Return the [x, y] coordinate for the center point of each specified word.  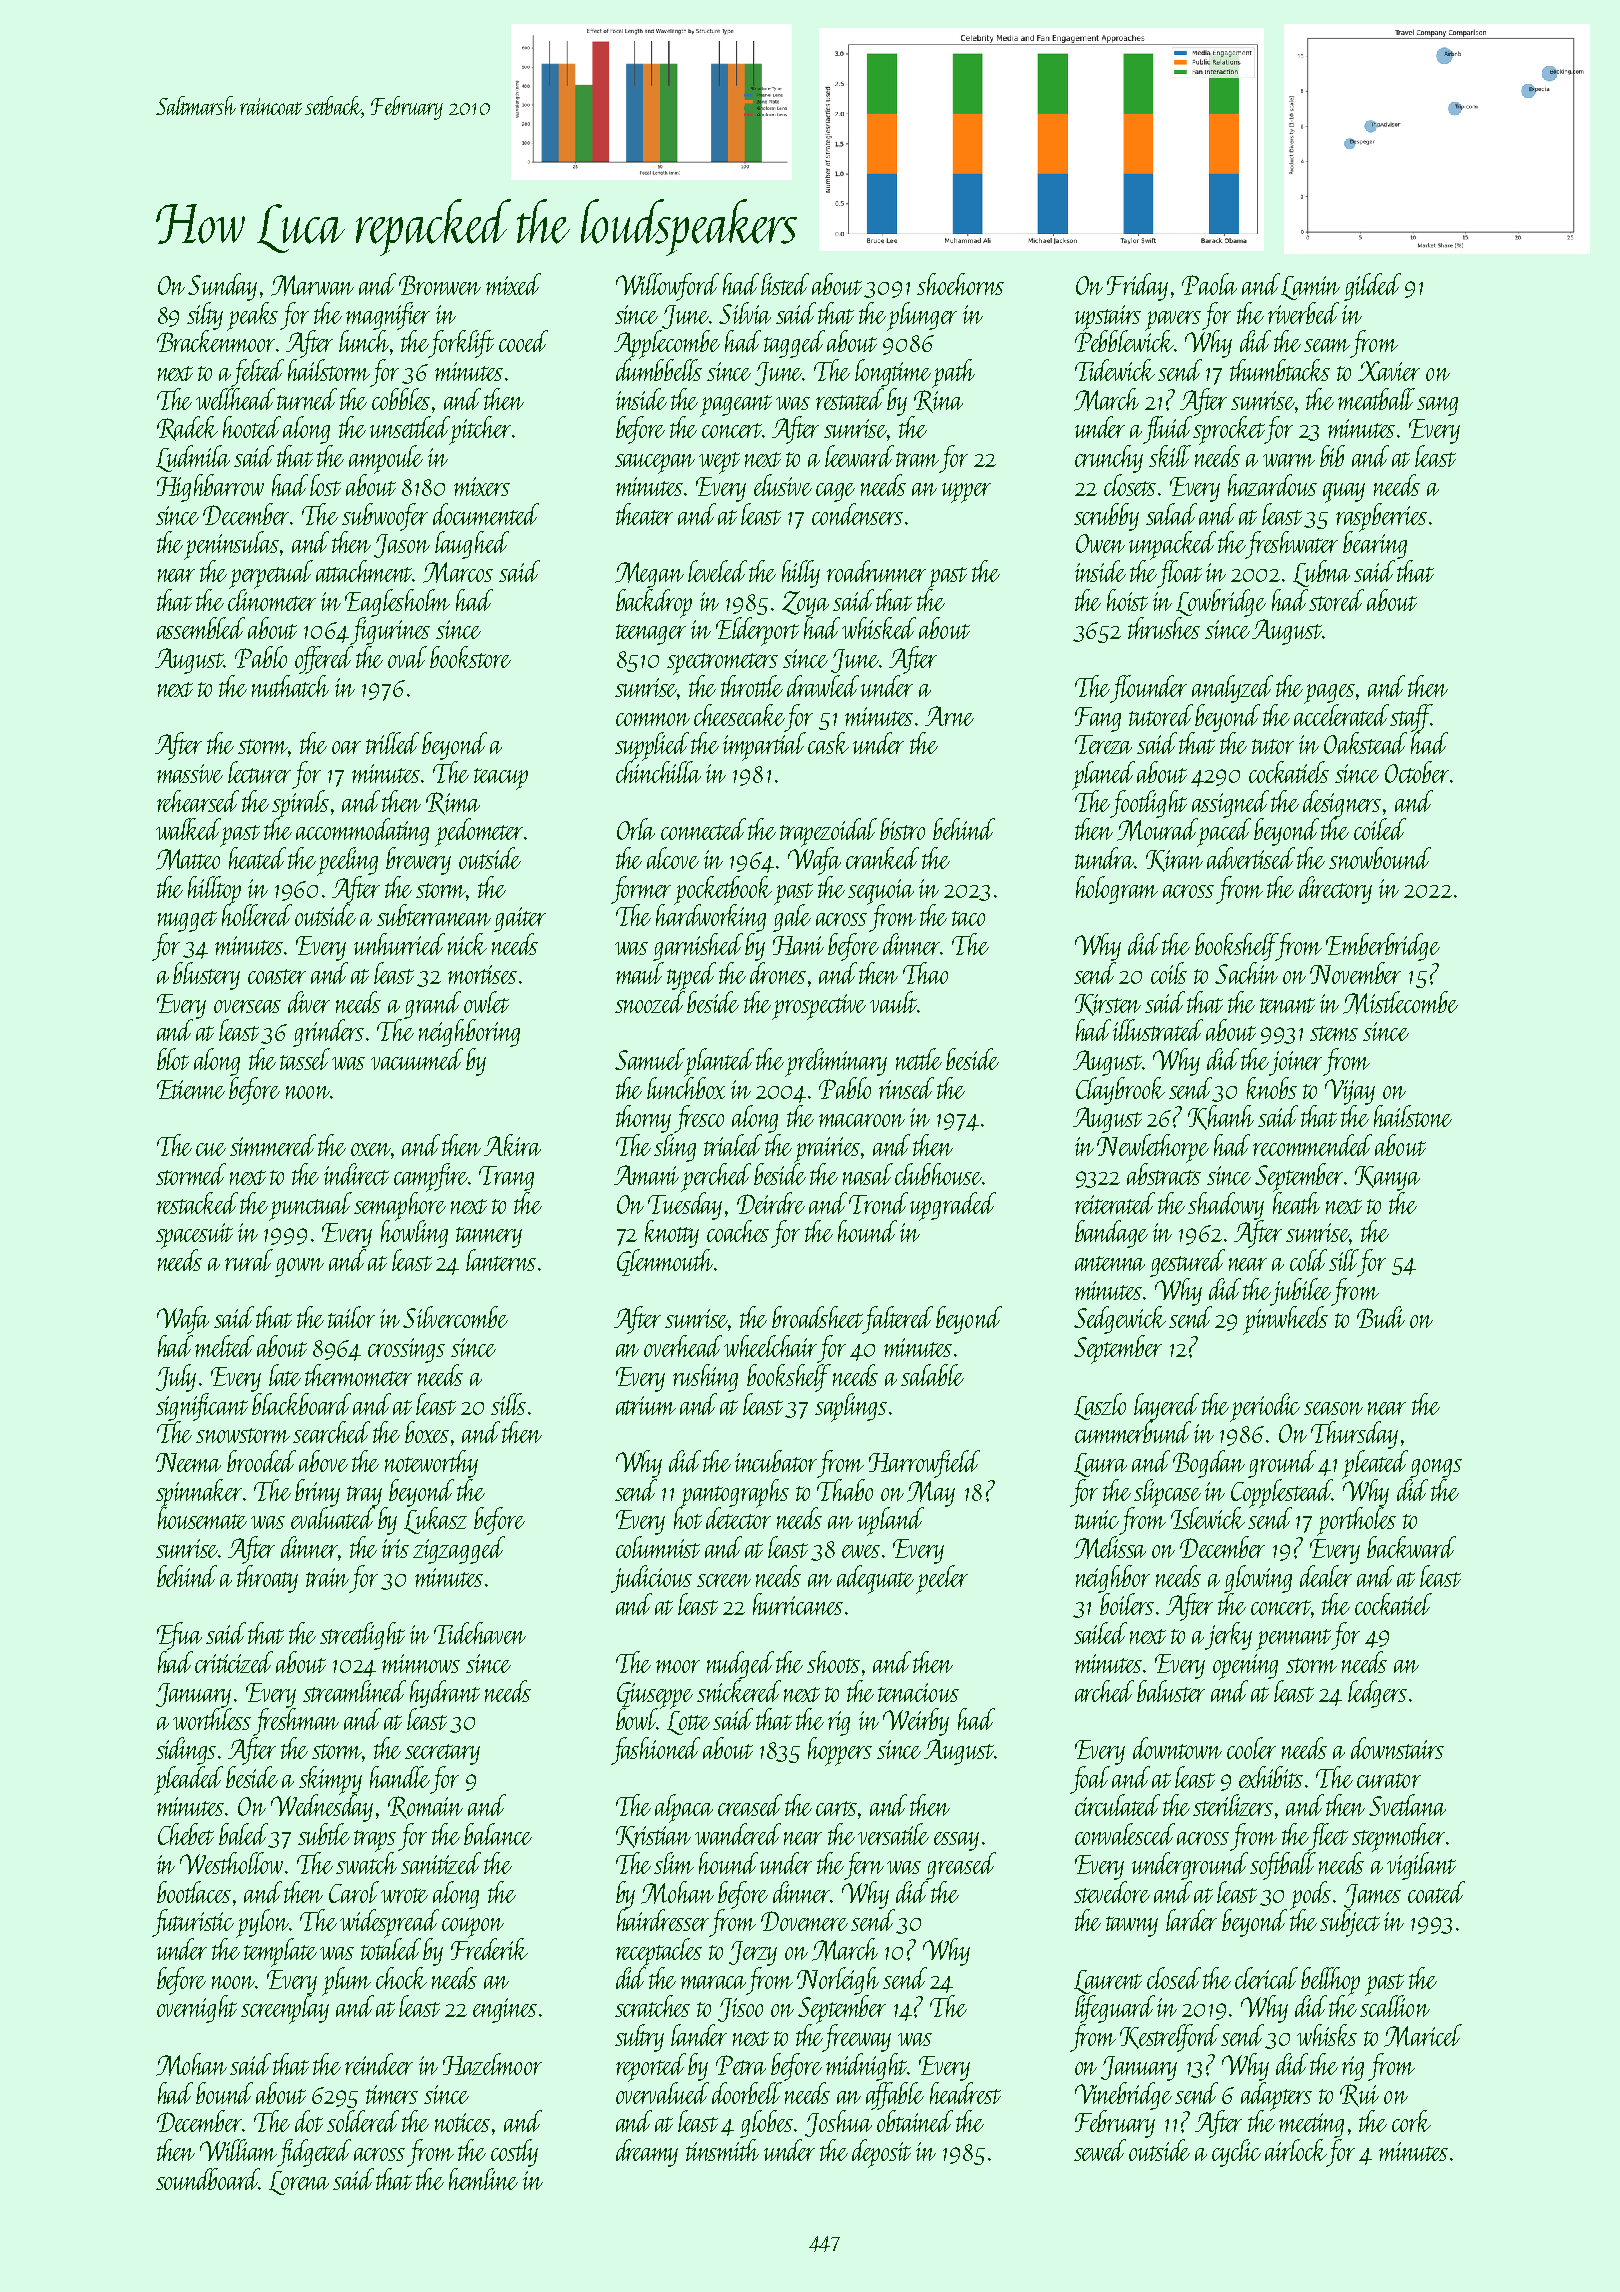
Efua [179, 1636]
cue [211, 1149]
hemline [483, 2179]
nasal [868, 1174]
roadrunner [876, 571]
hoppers [840, 1751]
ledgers [1377, 1694]
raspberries [1381, 517]
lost [325, 485]
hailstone [1413, 1116]
